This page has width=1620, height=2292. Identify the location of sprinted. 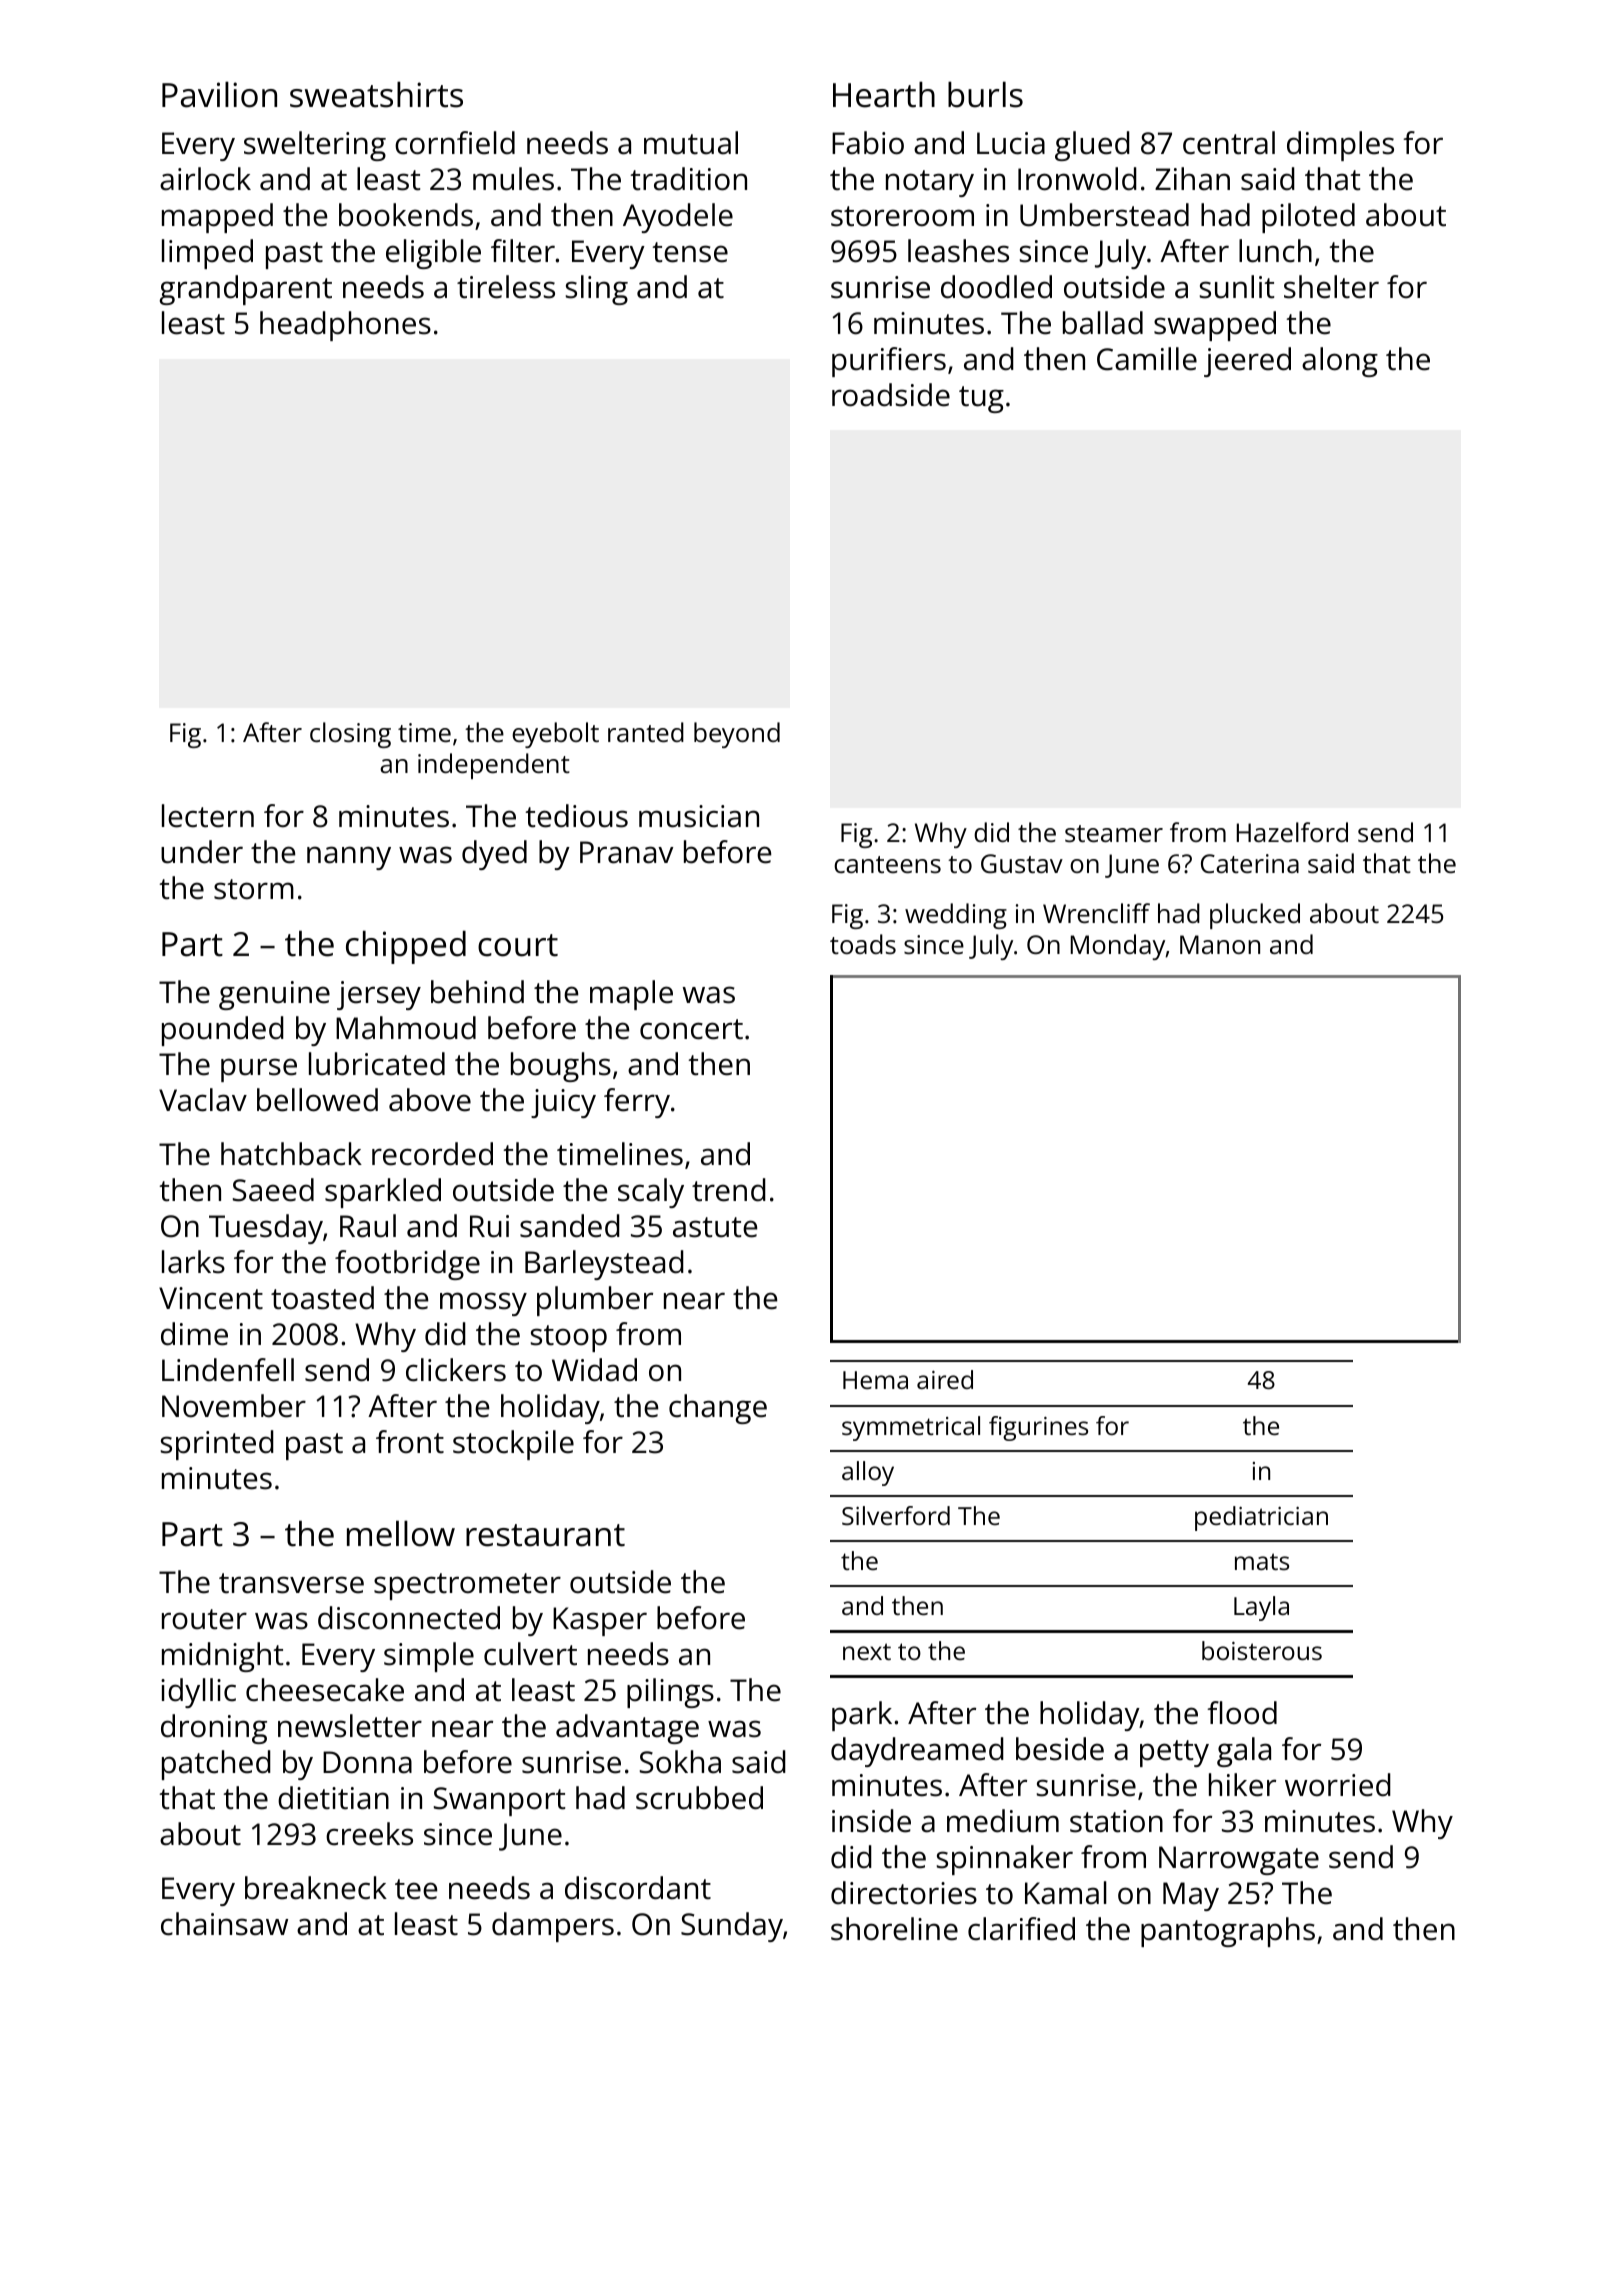
(217, 1445).
